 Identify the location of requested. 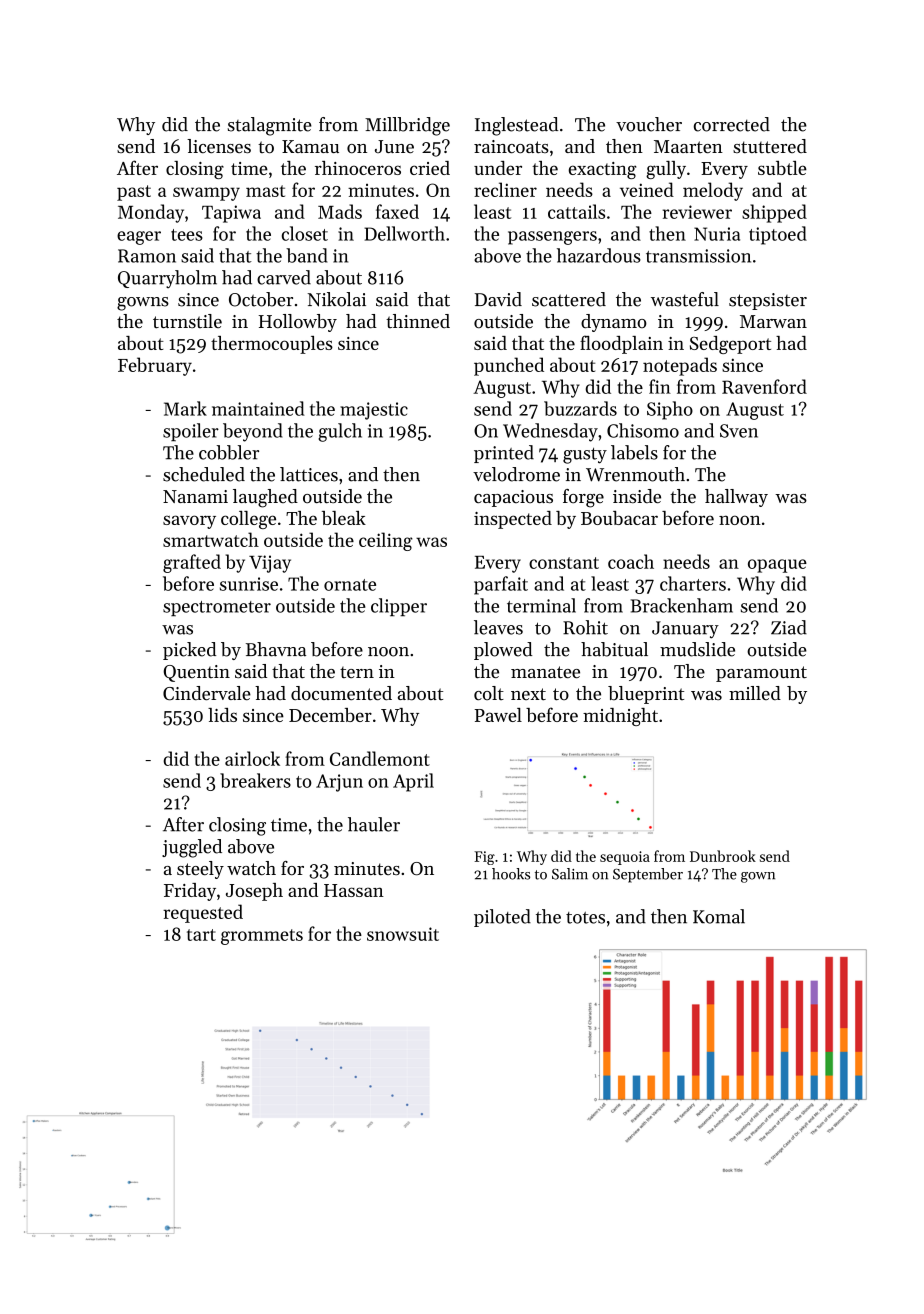
(203, 913).
